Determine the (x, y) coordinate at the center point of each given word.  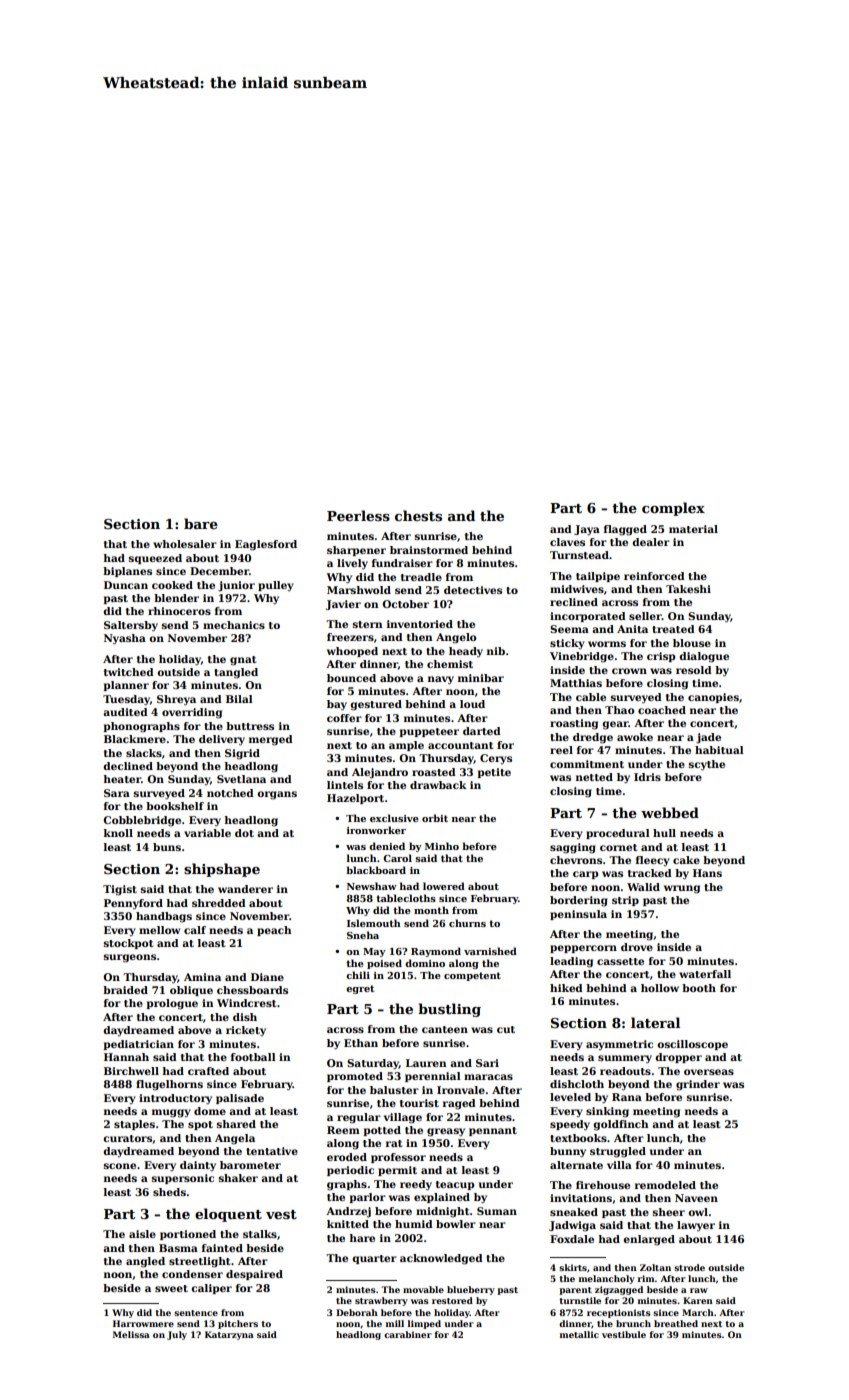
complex (673, 509)
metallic (579, 1334)
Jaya (587, 530)
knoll (118, 833)
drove (637, 947)
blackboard (376, 870)
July (177, 1335)
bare (201, 523)
